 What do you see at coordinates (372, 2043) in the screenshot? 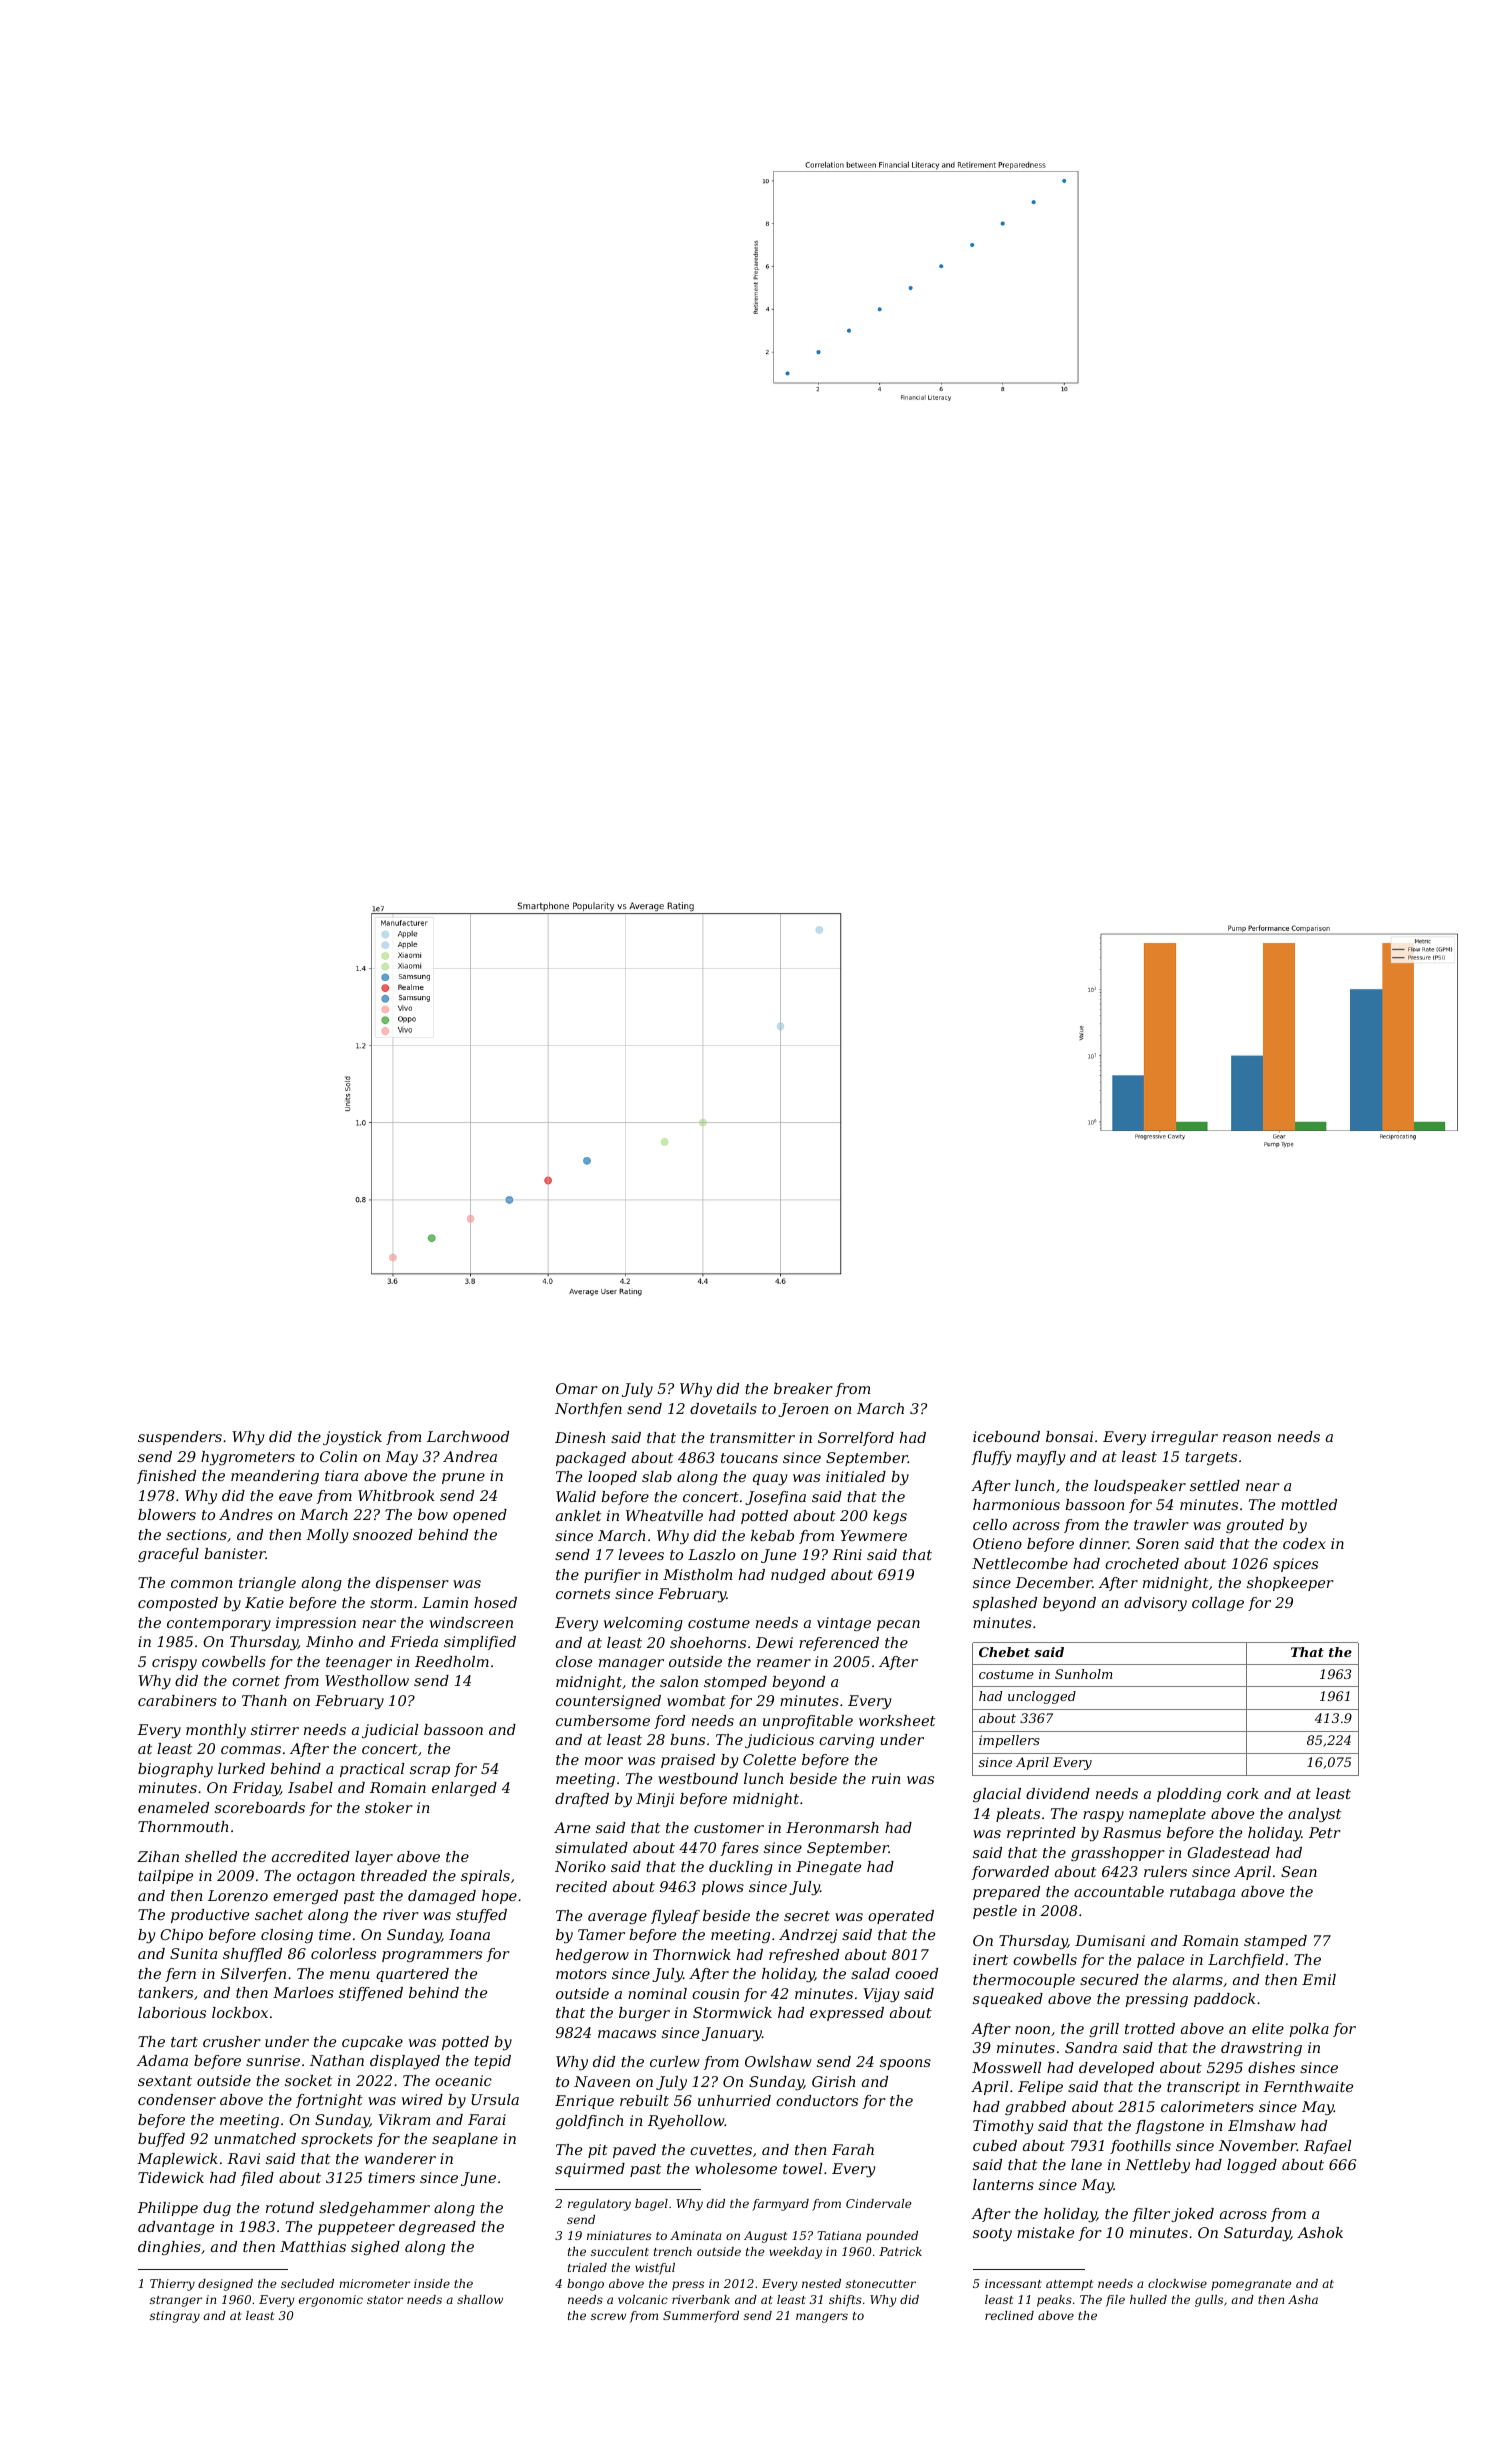
I see `cupcake` at bounding box center [372, 2043].
